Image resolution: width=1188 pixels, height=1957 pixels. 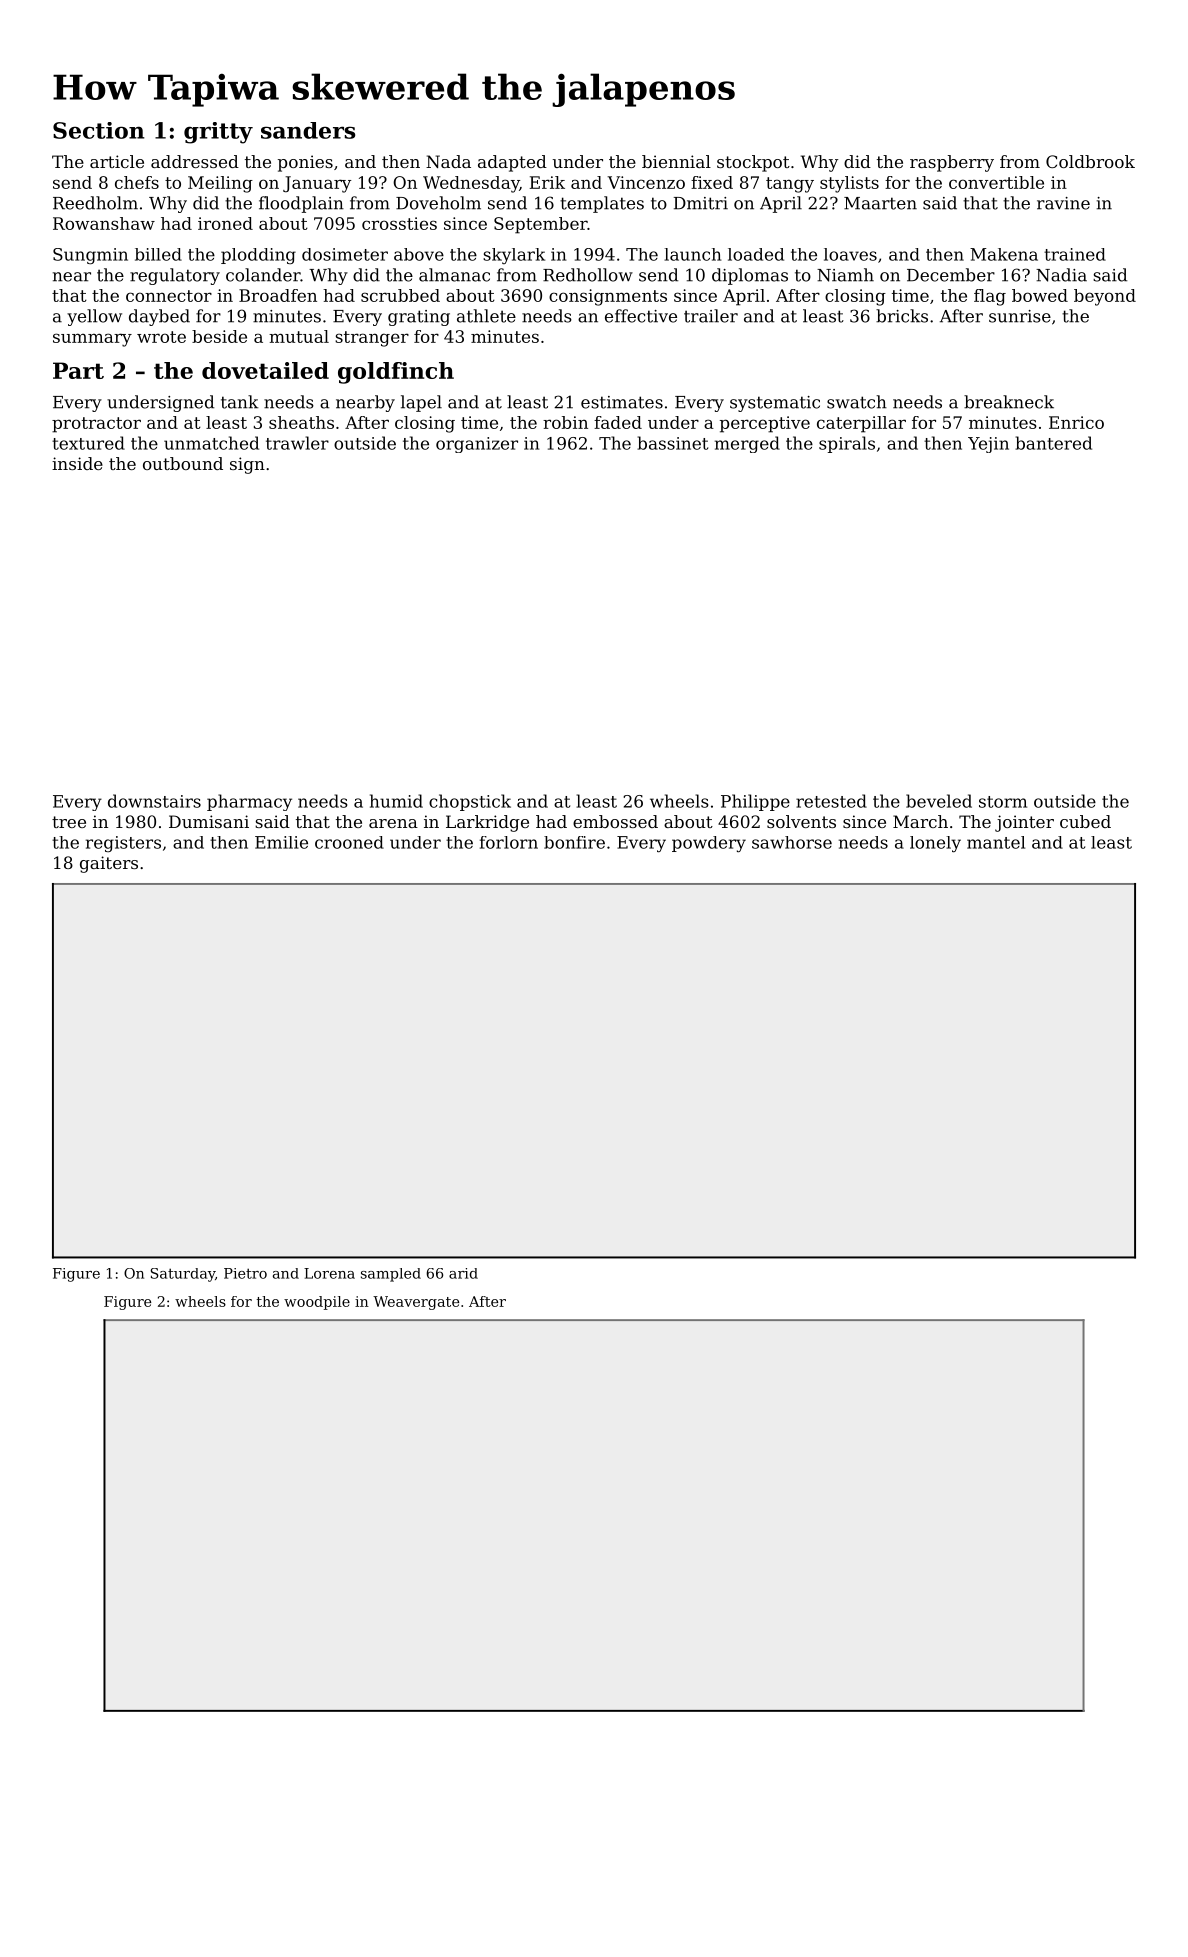 What do you see at coordinates (218, 133) in the screenshot?
I see `gritty` at bounding box center [218, 133].
